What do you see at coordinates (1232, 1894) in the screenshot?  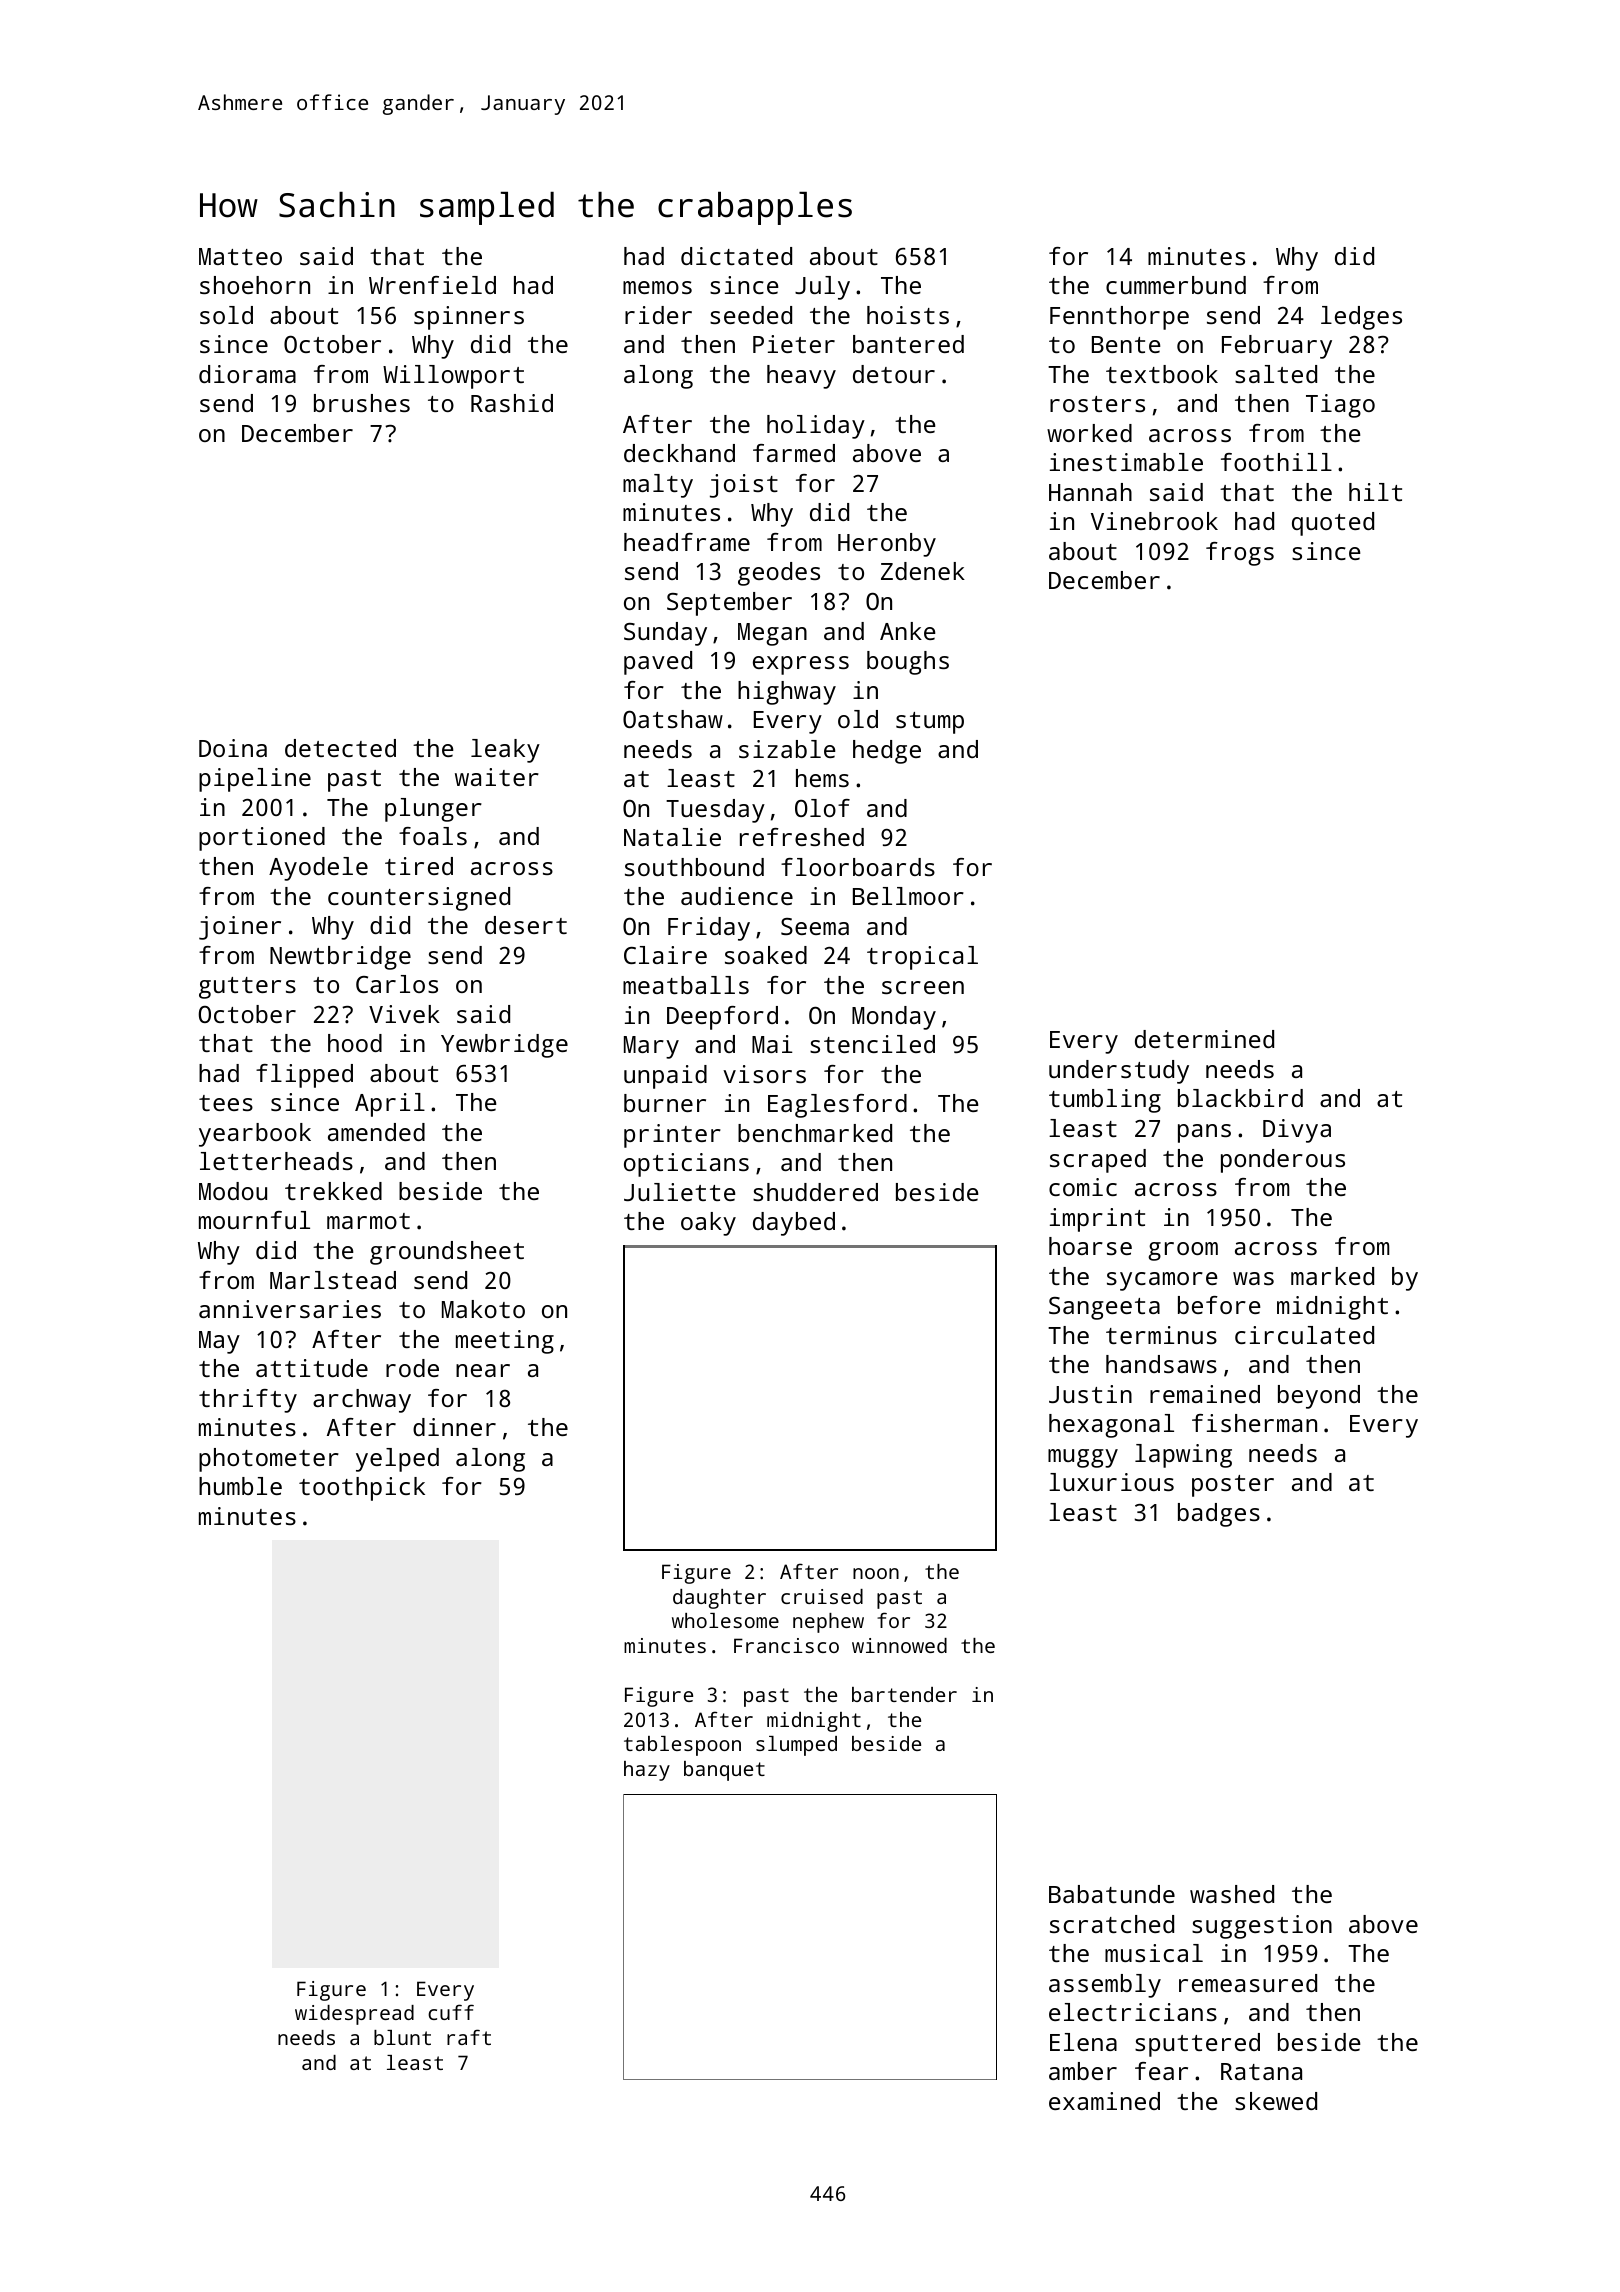 I see `washed` at bounding box center [1232, 1894].
